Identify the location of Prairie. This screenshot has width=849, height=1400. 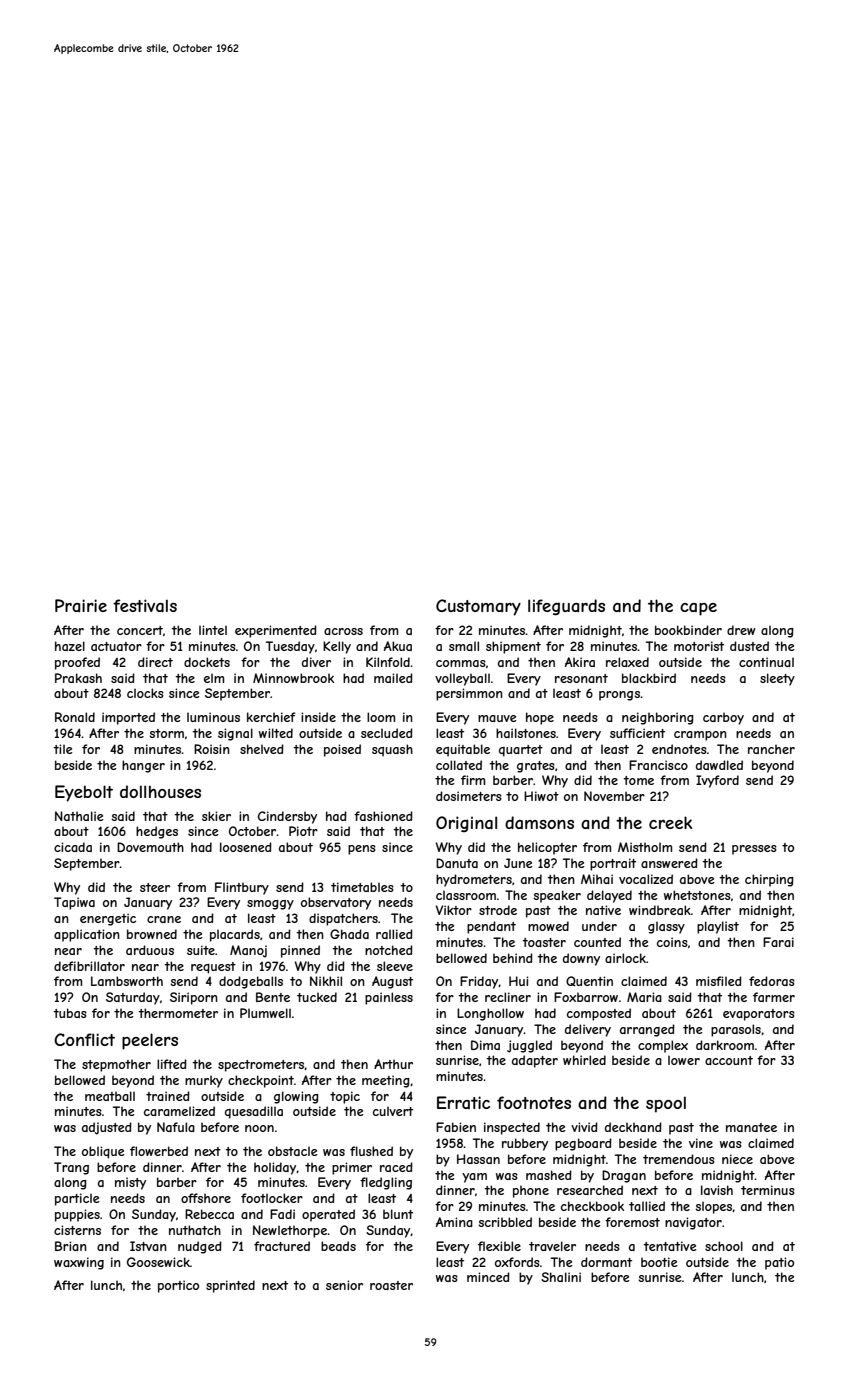
(81, 605).
